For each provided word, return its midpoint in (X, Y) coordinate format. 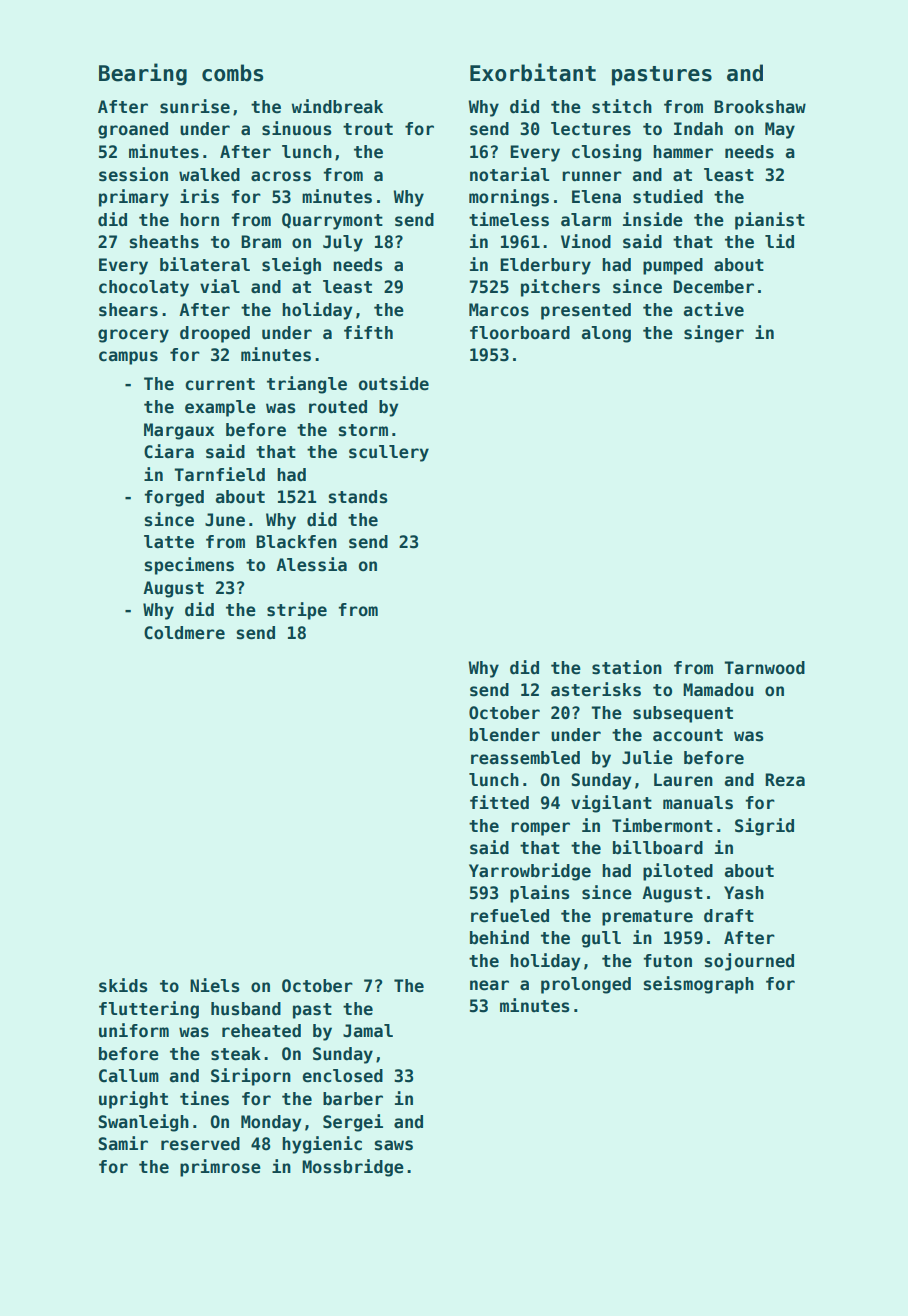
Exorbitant (533, 72)
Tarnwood (764, 668)
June (225, 520)
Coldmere (184, 633)
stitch (622, 106)
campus (128, 358)
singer (714, 334)
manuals (698, 803)
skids (123, 985)
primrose (220, 1168)
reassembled (525, 758)
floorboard (520, 333)
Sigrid (764, 827)
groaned (133, 130)
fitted (499, 802)
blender (505, 735)
